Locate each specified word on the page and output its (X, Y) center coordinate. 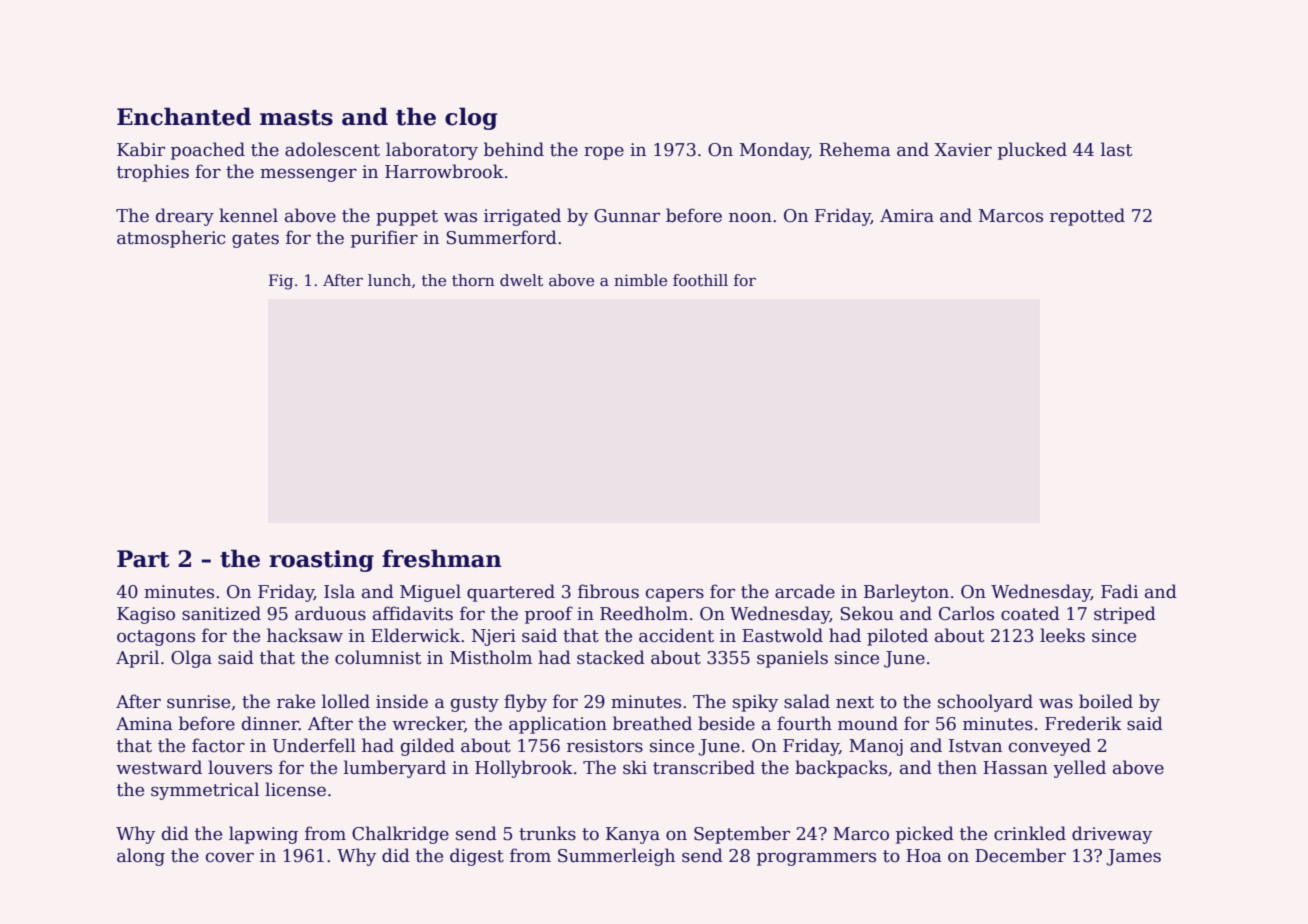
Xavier (963, 150)
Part (143, 559)
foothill (700, 280)
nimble (640, 280)
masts (296, 118)
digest (477, 857)
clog (471, 118)
